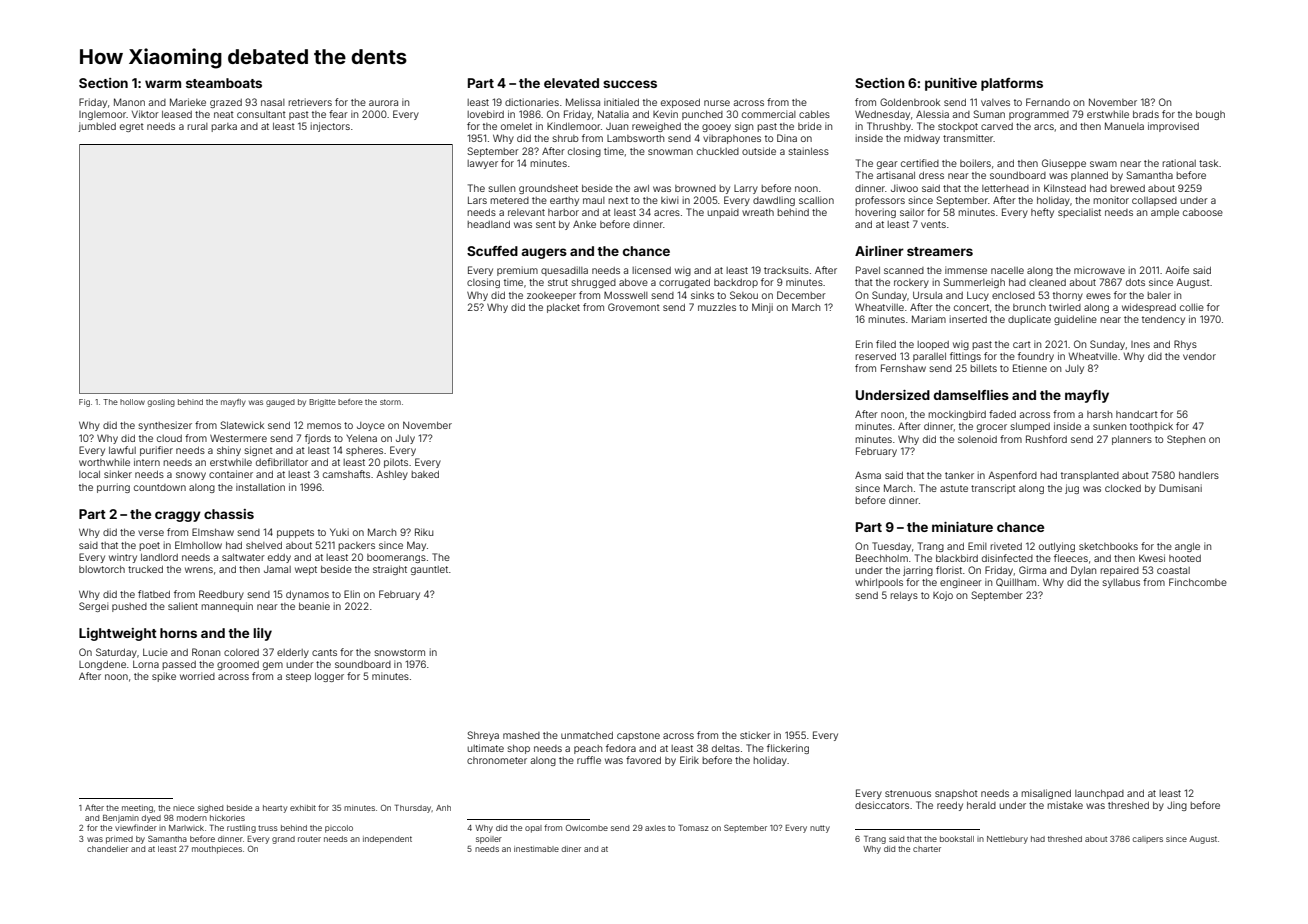 This screenshot has height=924, width=1308. Describe the element at coordinates (227, 607) in the screenshot. I see `mannequin` at that location.
